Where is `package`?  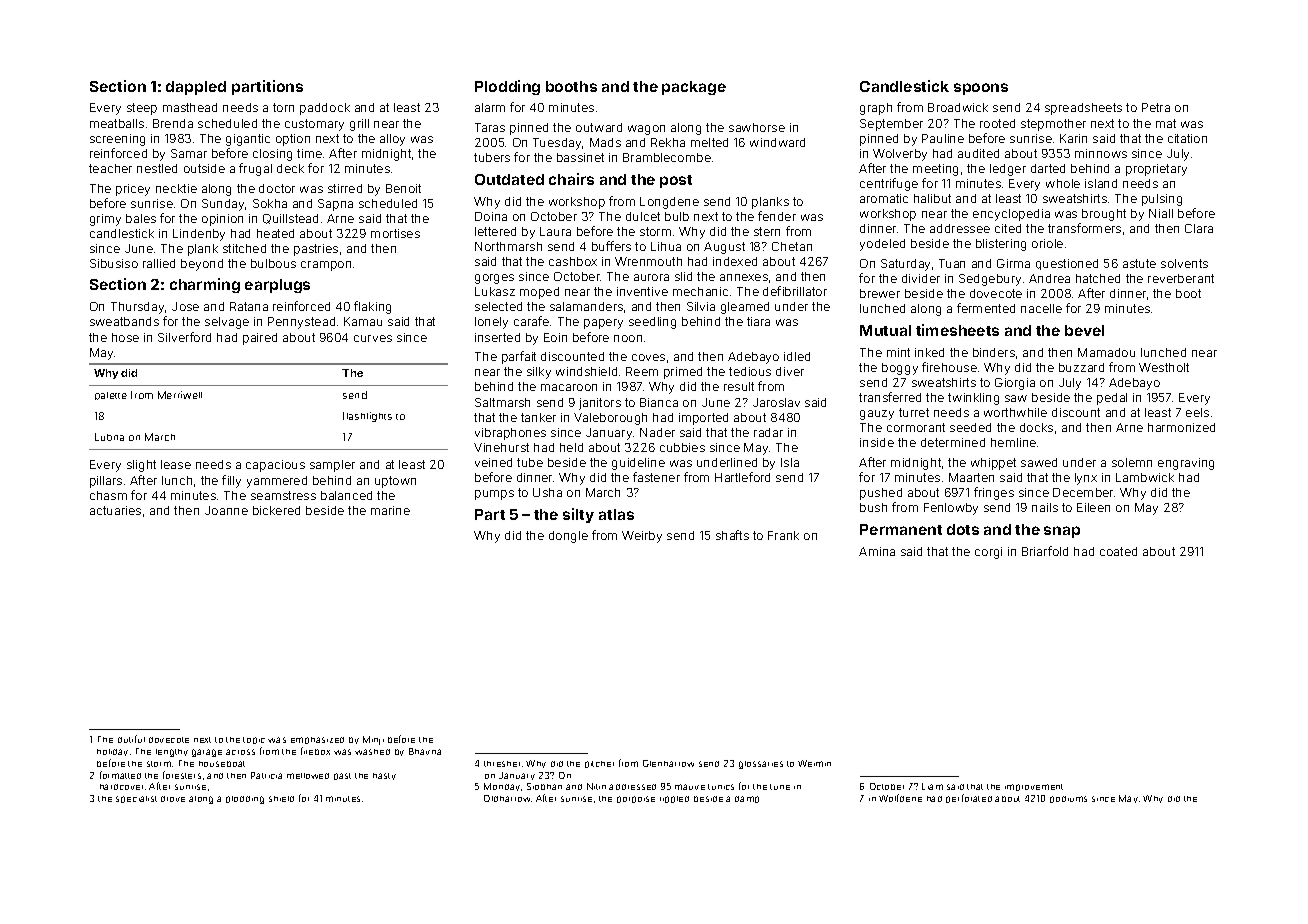 package is located at coordinates (694, 88).
